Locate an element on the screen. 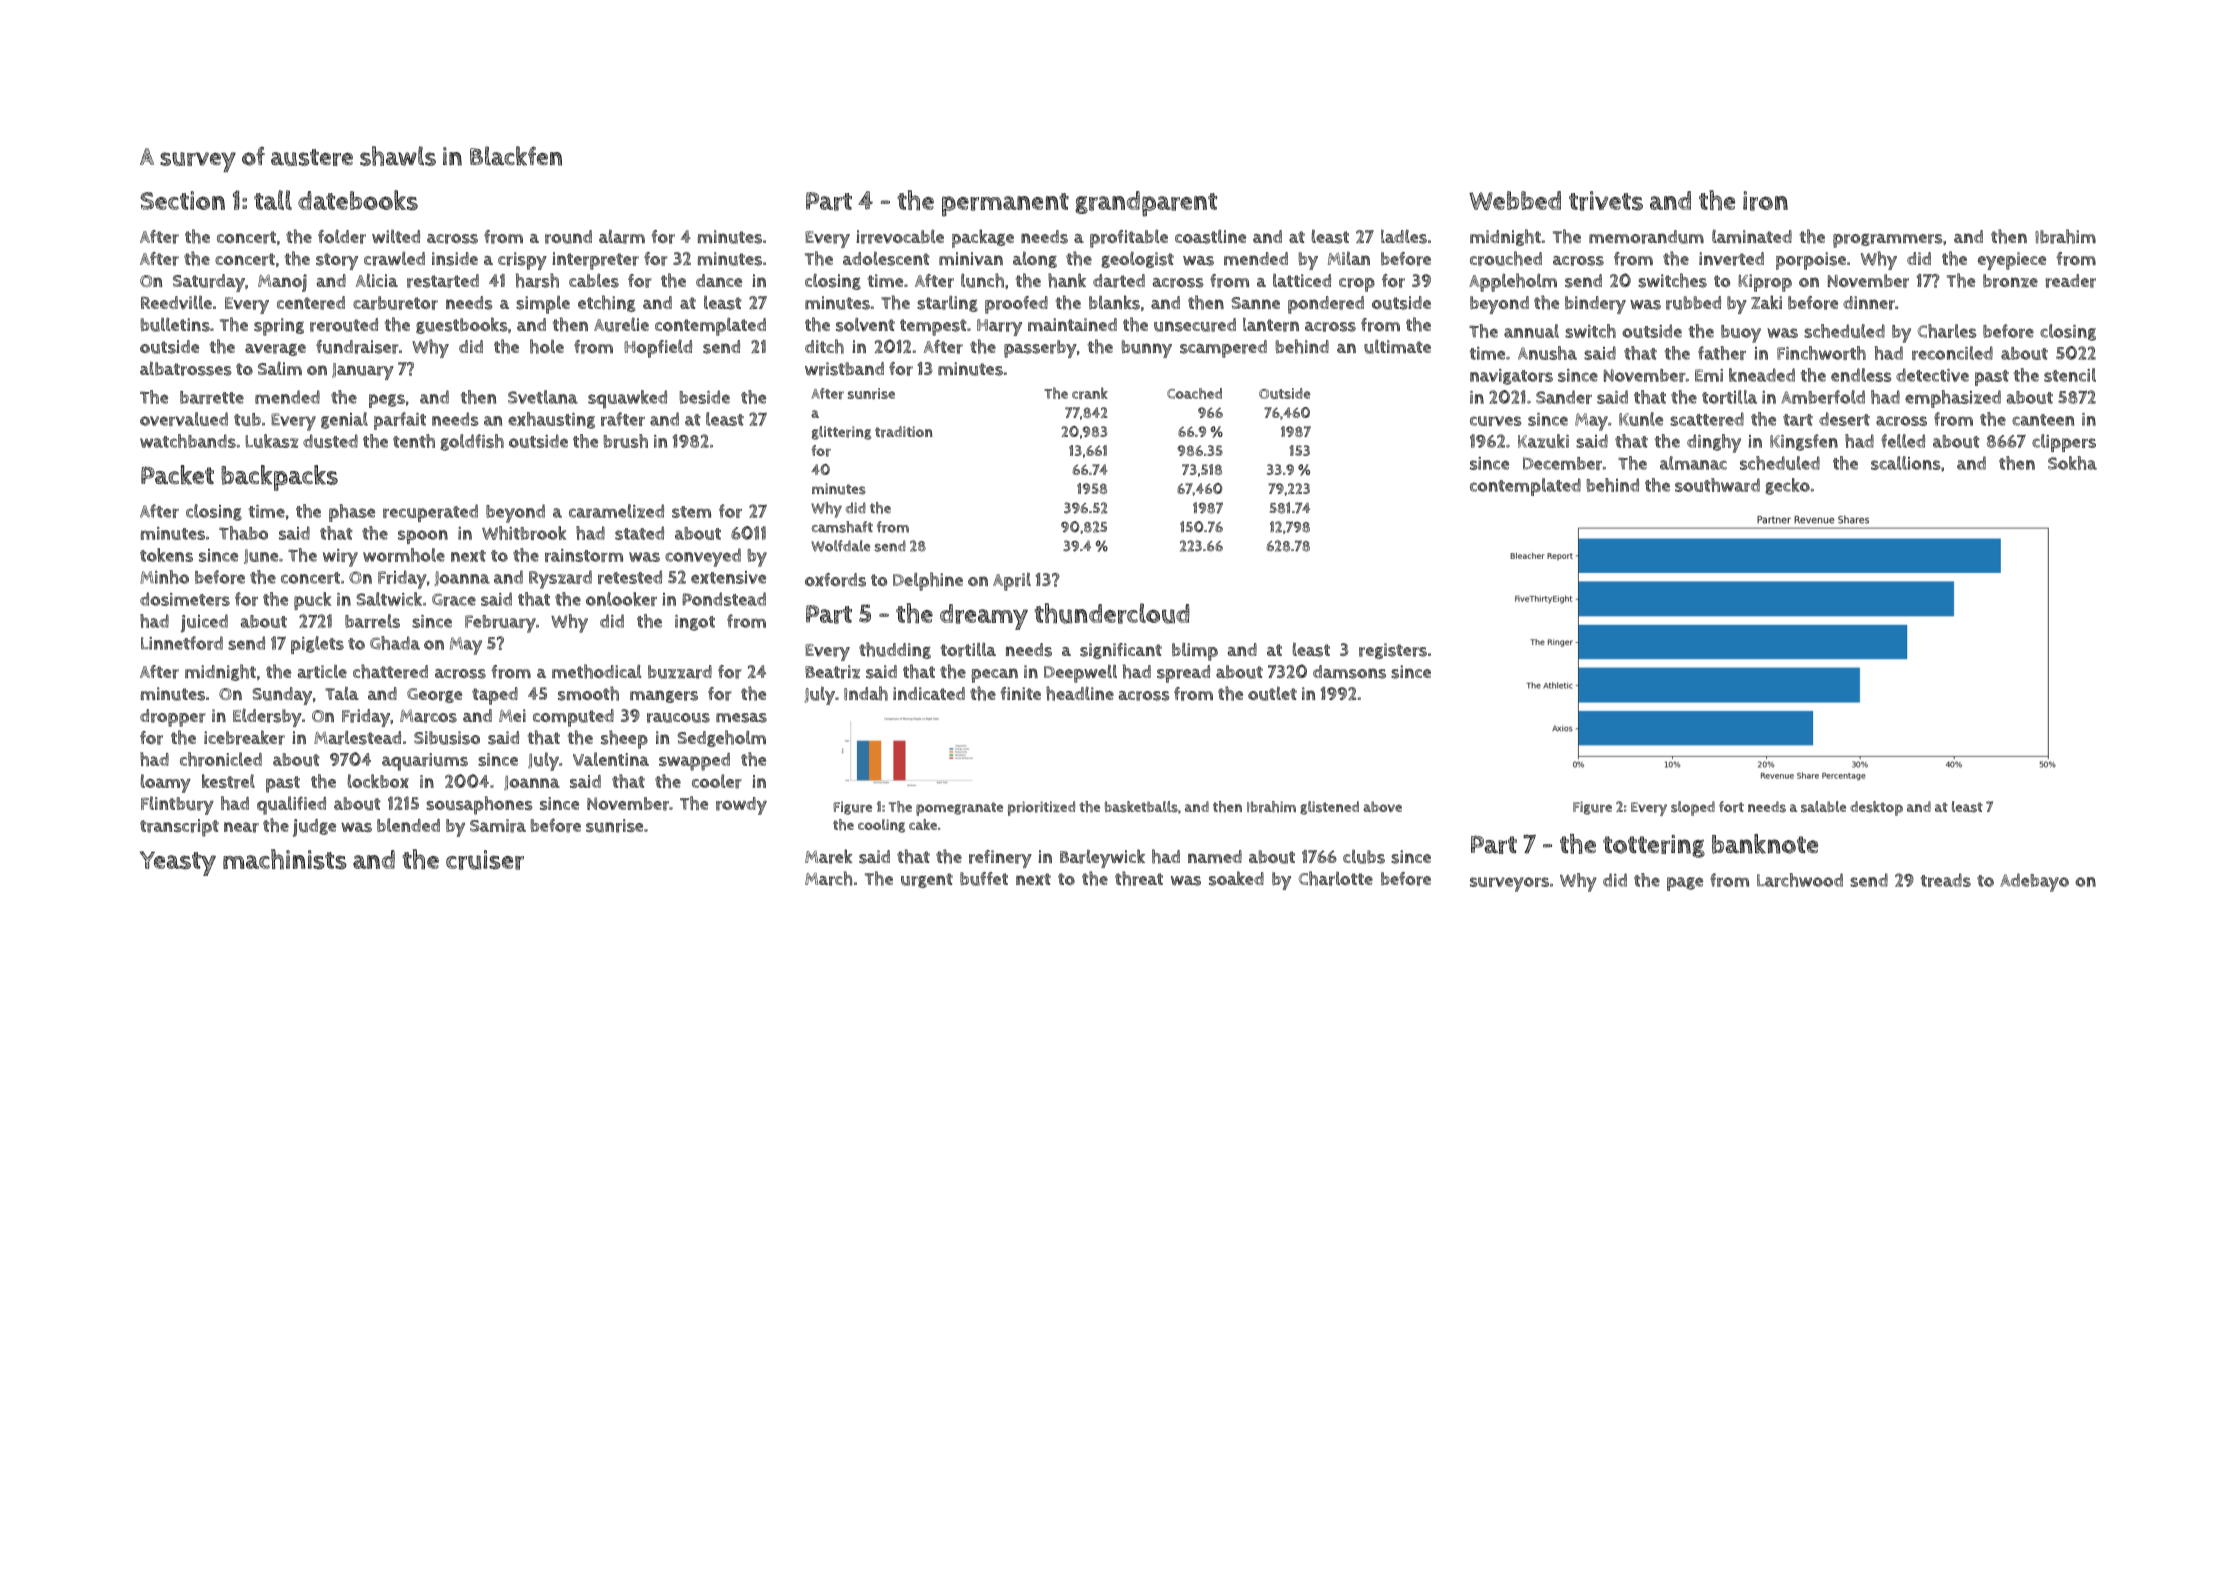 The height and width of the screenshot is (1581, 2236). guestbooks is located at coordinates (462, 325).
